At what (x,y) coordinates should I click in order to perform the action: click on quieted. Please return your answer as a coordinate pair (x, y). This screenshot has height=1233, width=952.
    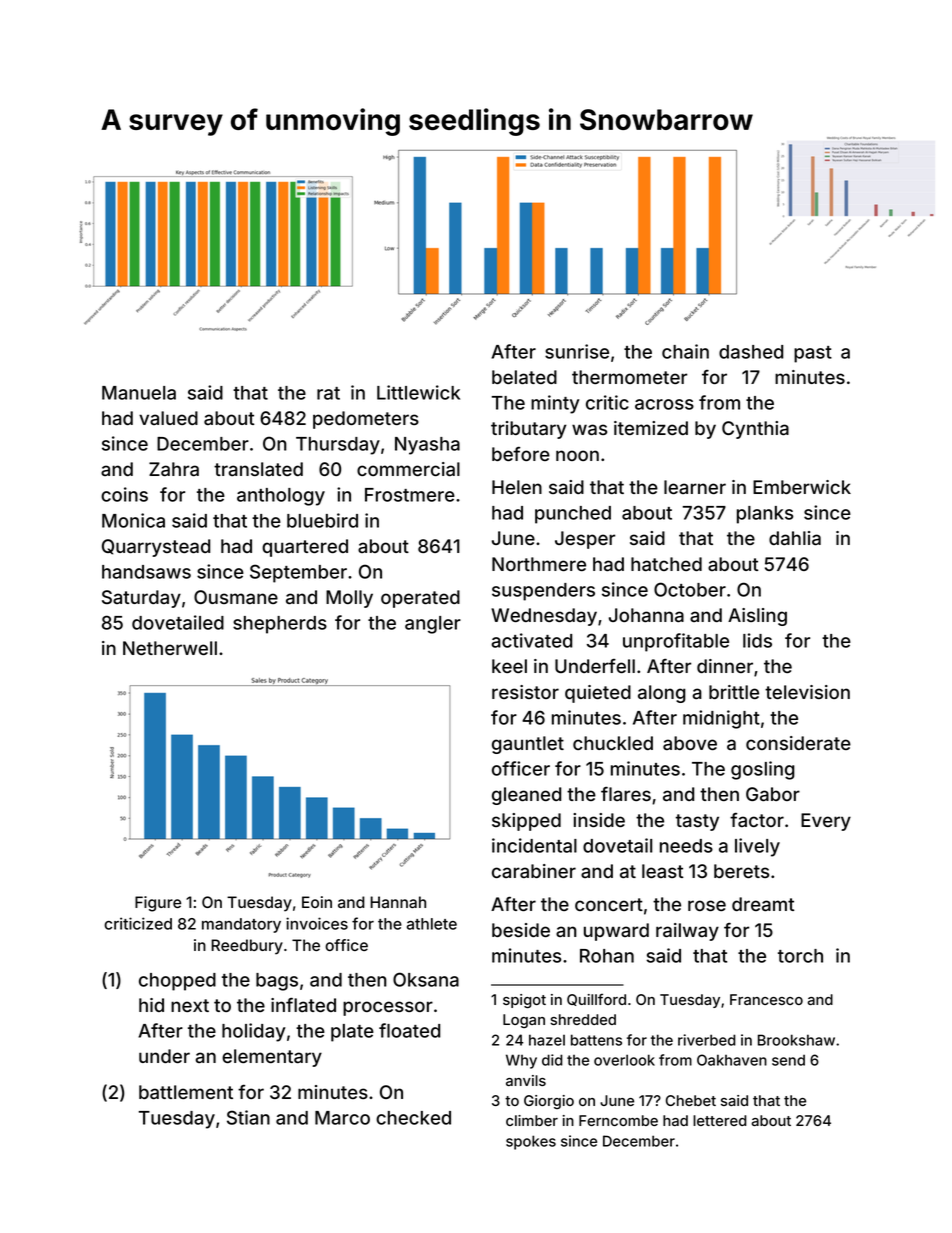
    Looking at the image, I should click on (598, 694).
